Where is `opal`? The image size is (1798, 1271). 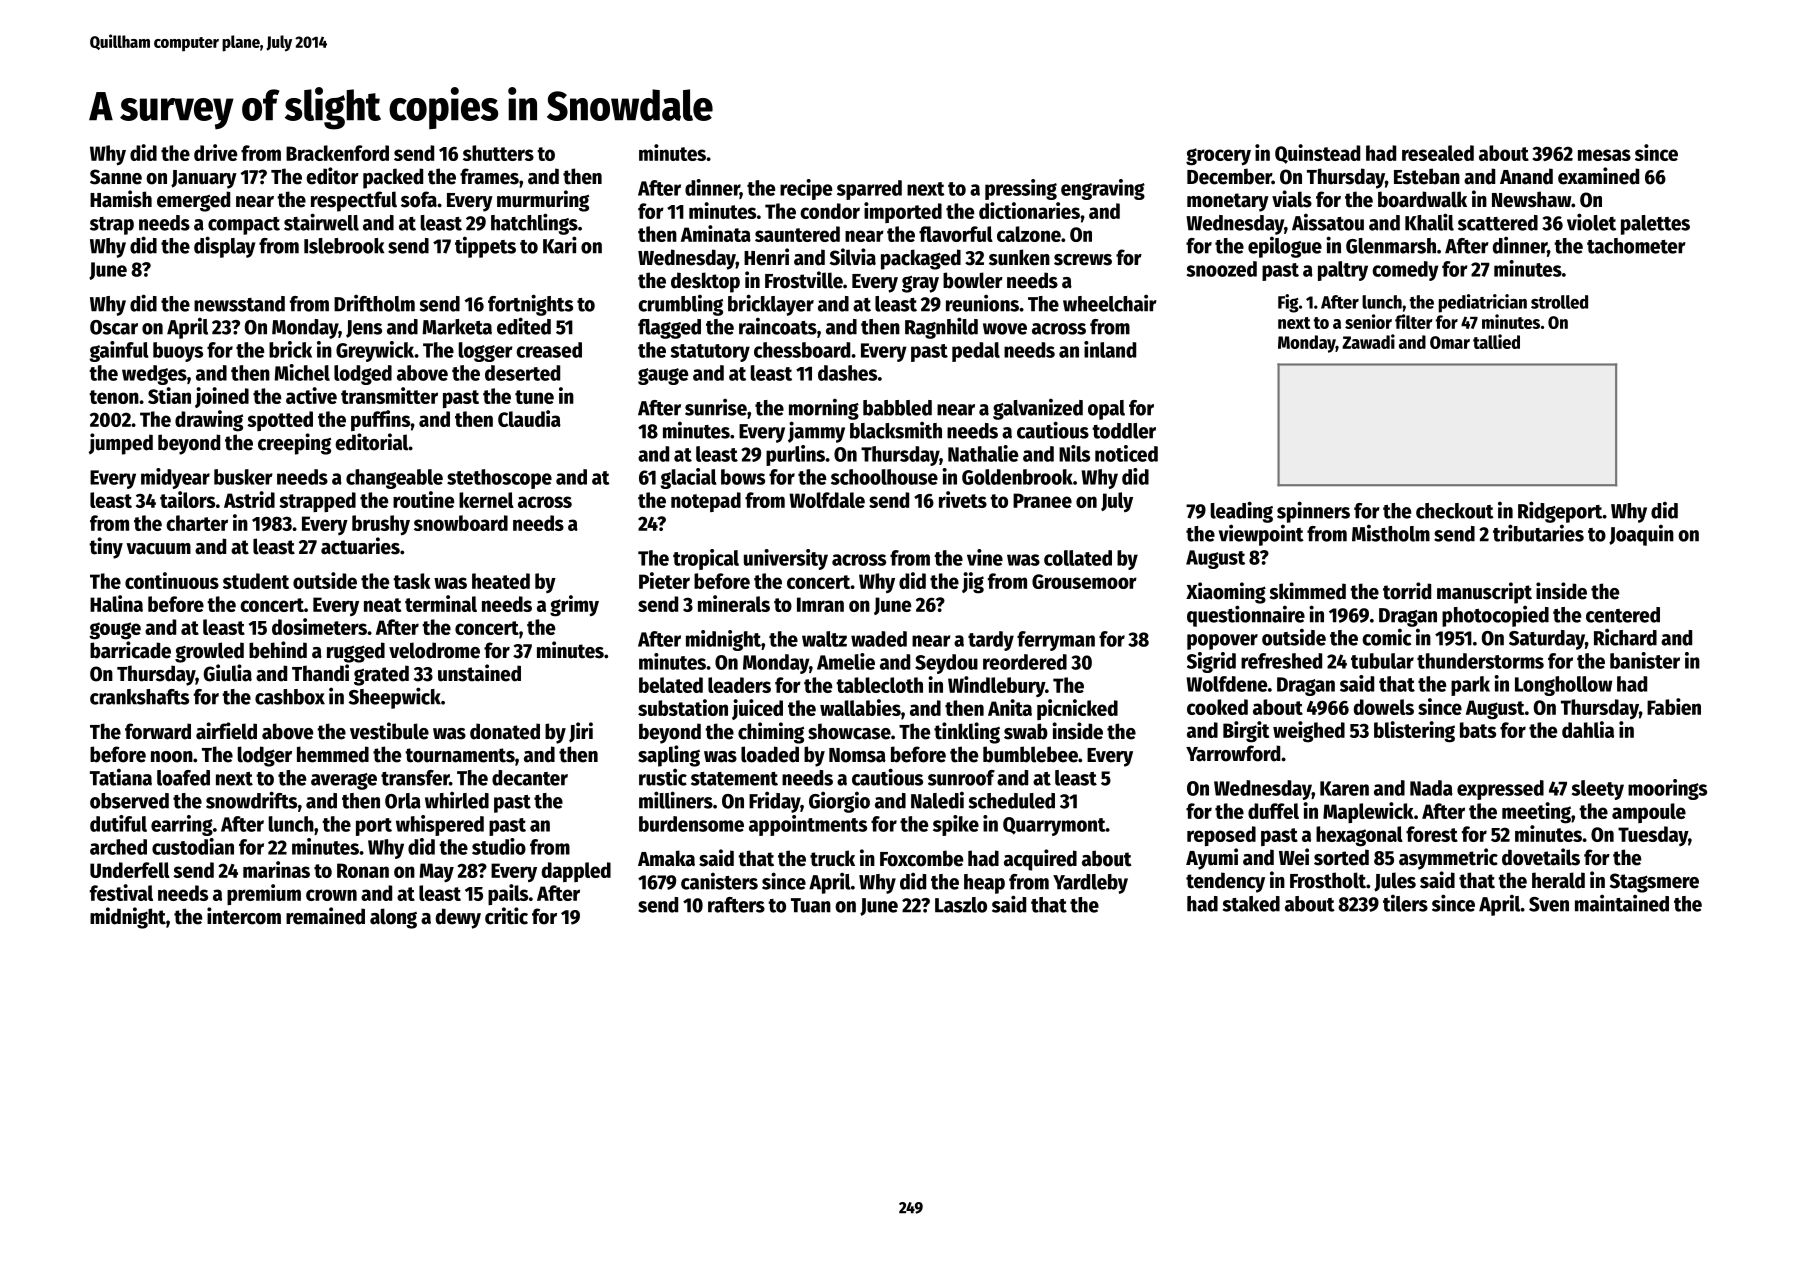 opal is located at coordinates (1106, 410).
